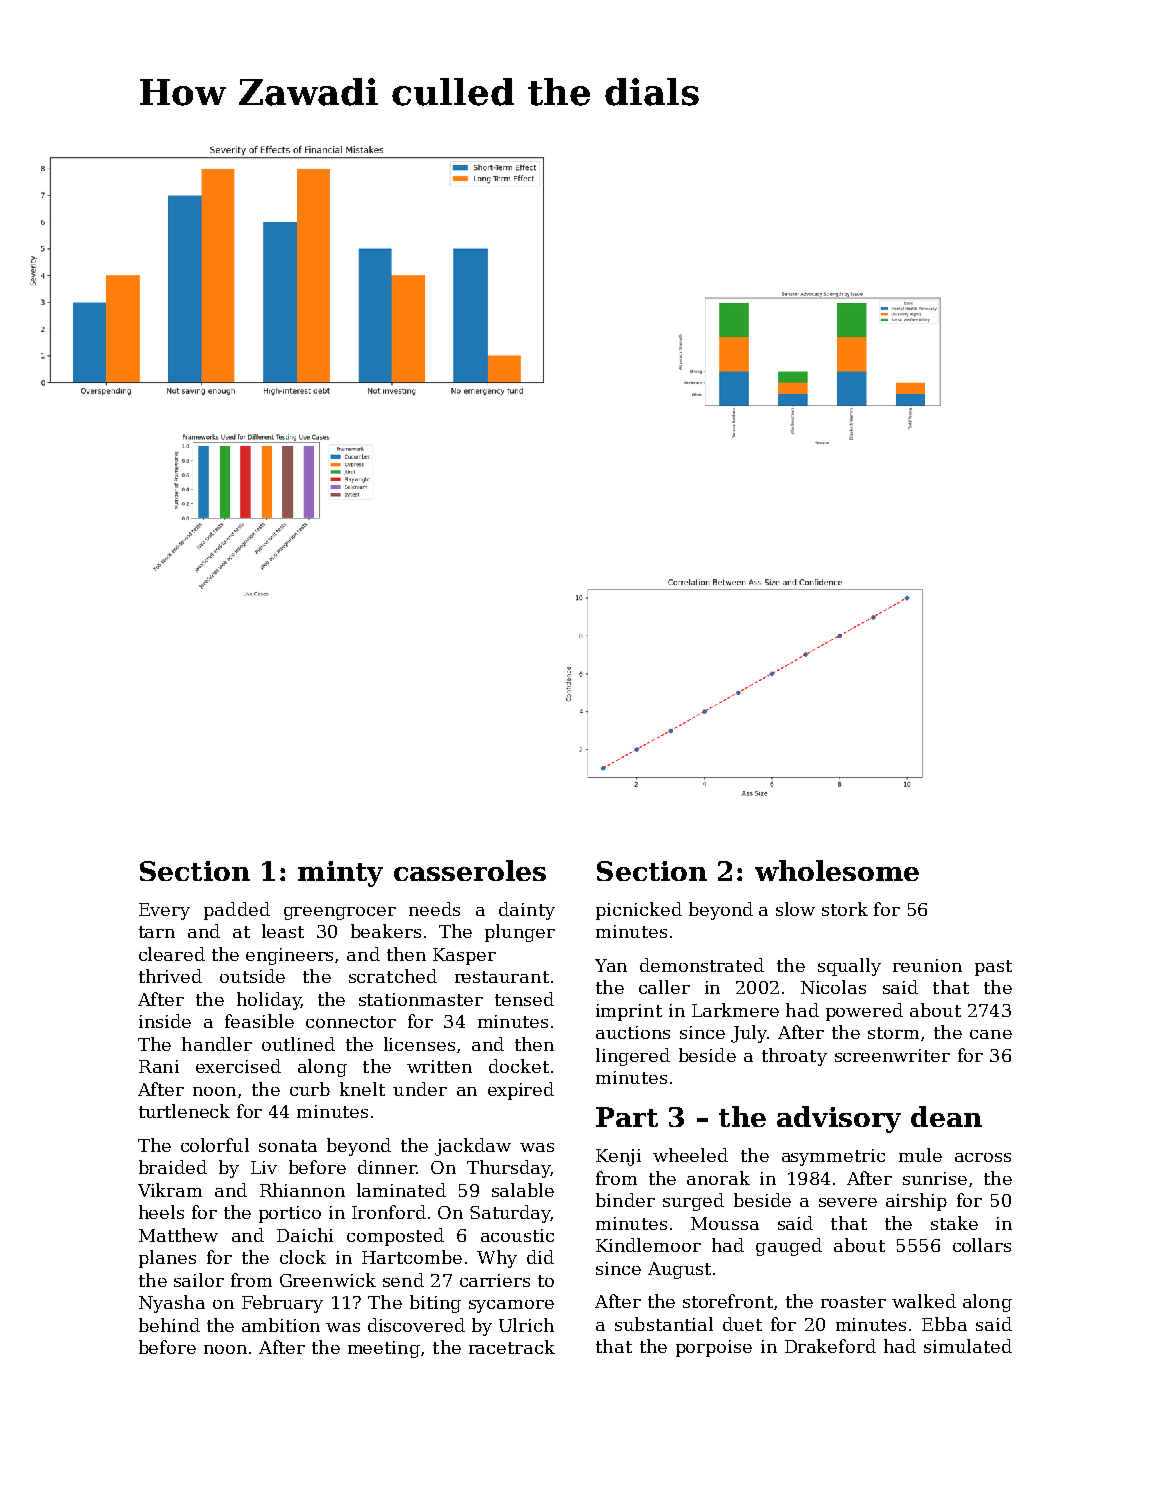 The height and width of the page is (1488, 1150). What do you see at coordinates (524, 999) in the page?
I see `tensed` at bounding box center [524, 999].
